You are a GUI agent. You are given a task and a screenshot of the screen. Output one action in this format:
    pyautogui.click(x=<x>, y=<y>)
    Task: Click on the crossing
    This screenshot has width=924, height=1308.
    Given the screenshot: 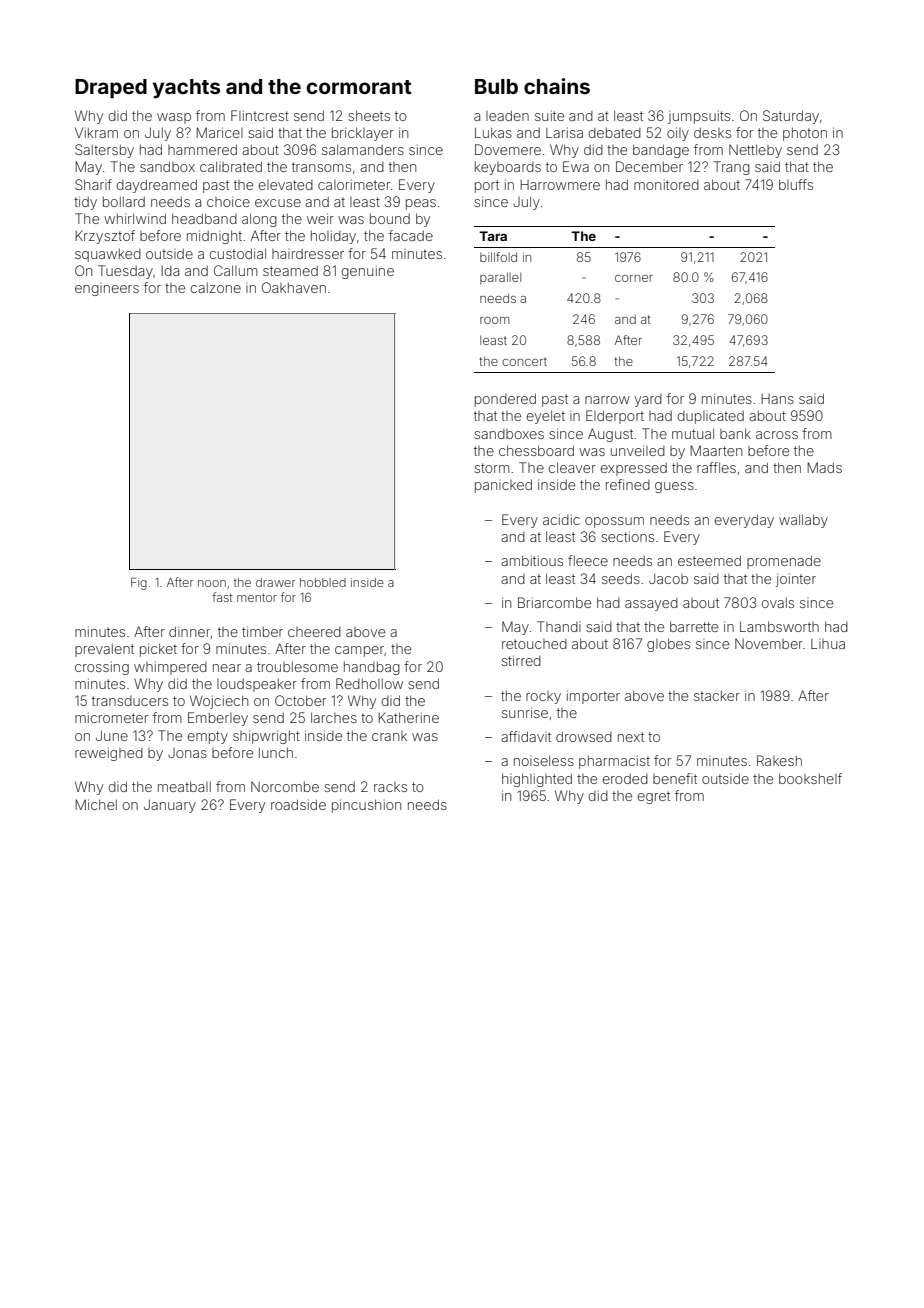 What is the action you would take?
    pyautogui.click(x=102, y=668)
